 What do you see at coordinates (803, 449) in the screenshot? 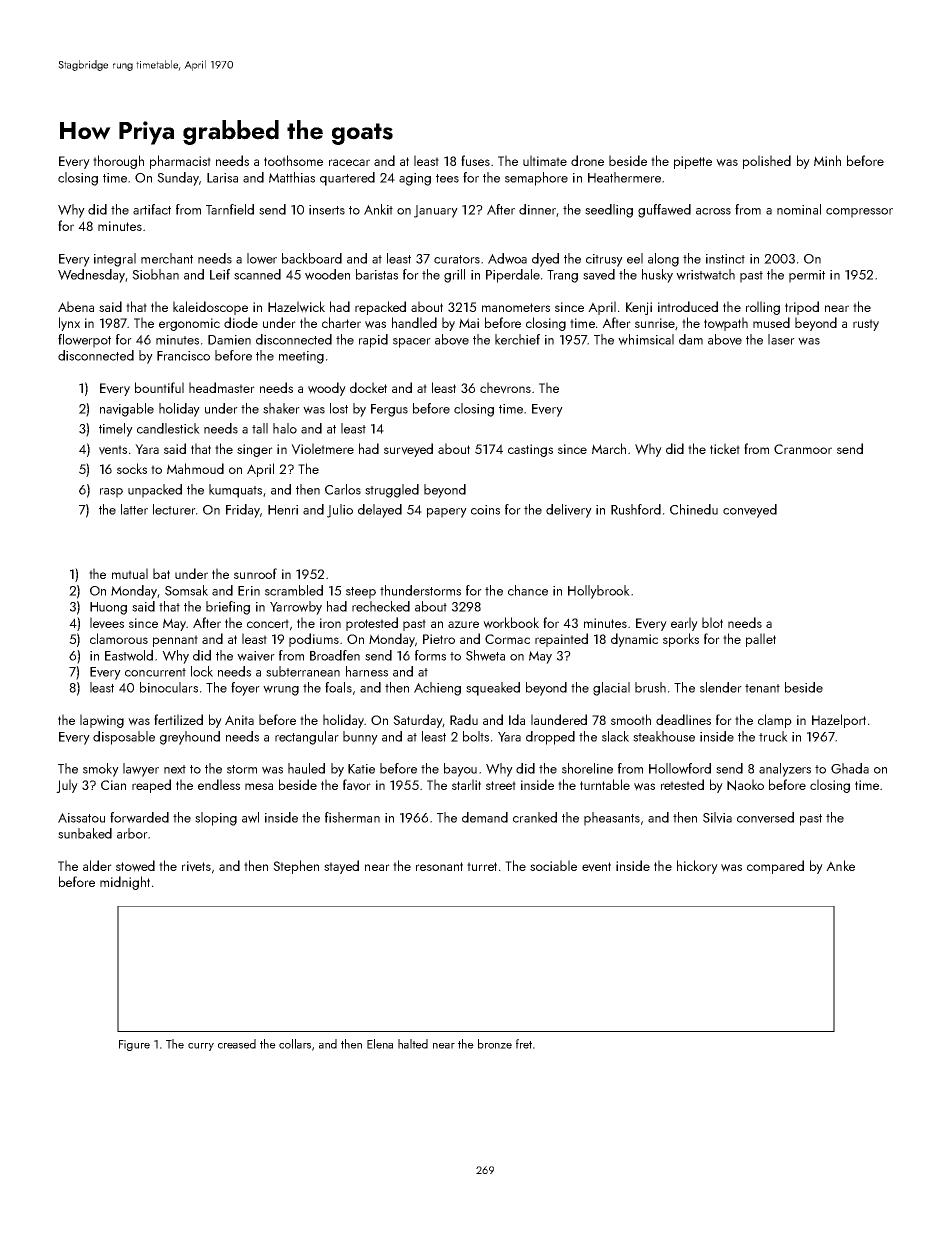
I see `Cranmoor` at bounding box center [803, 449].
